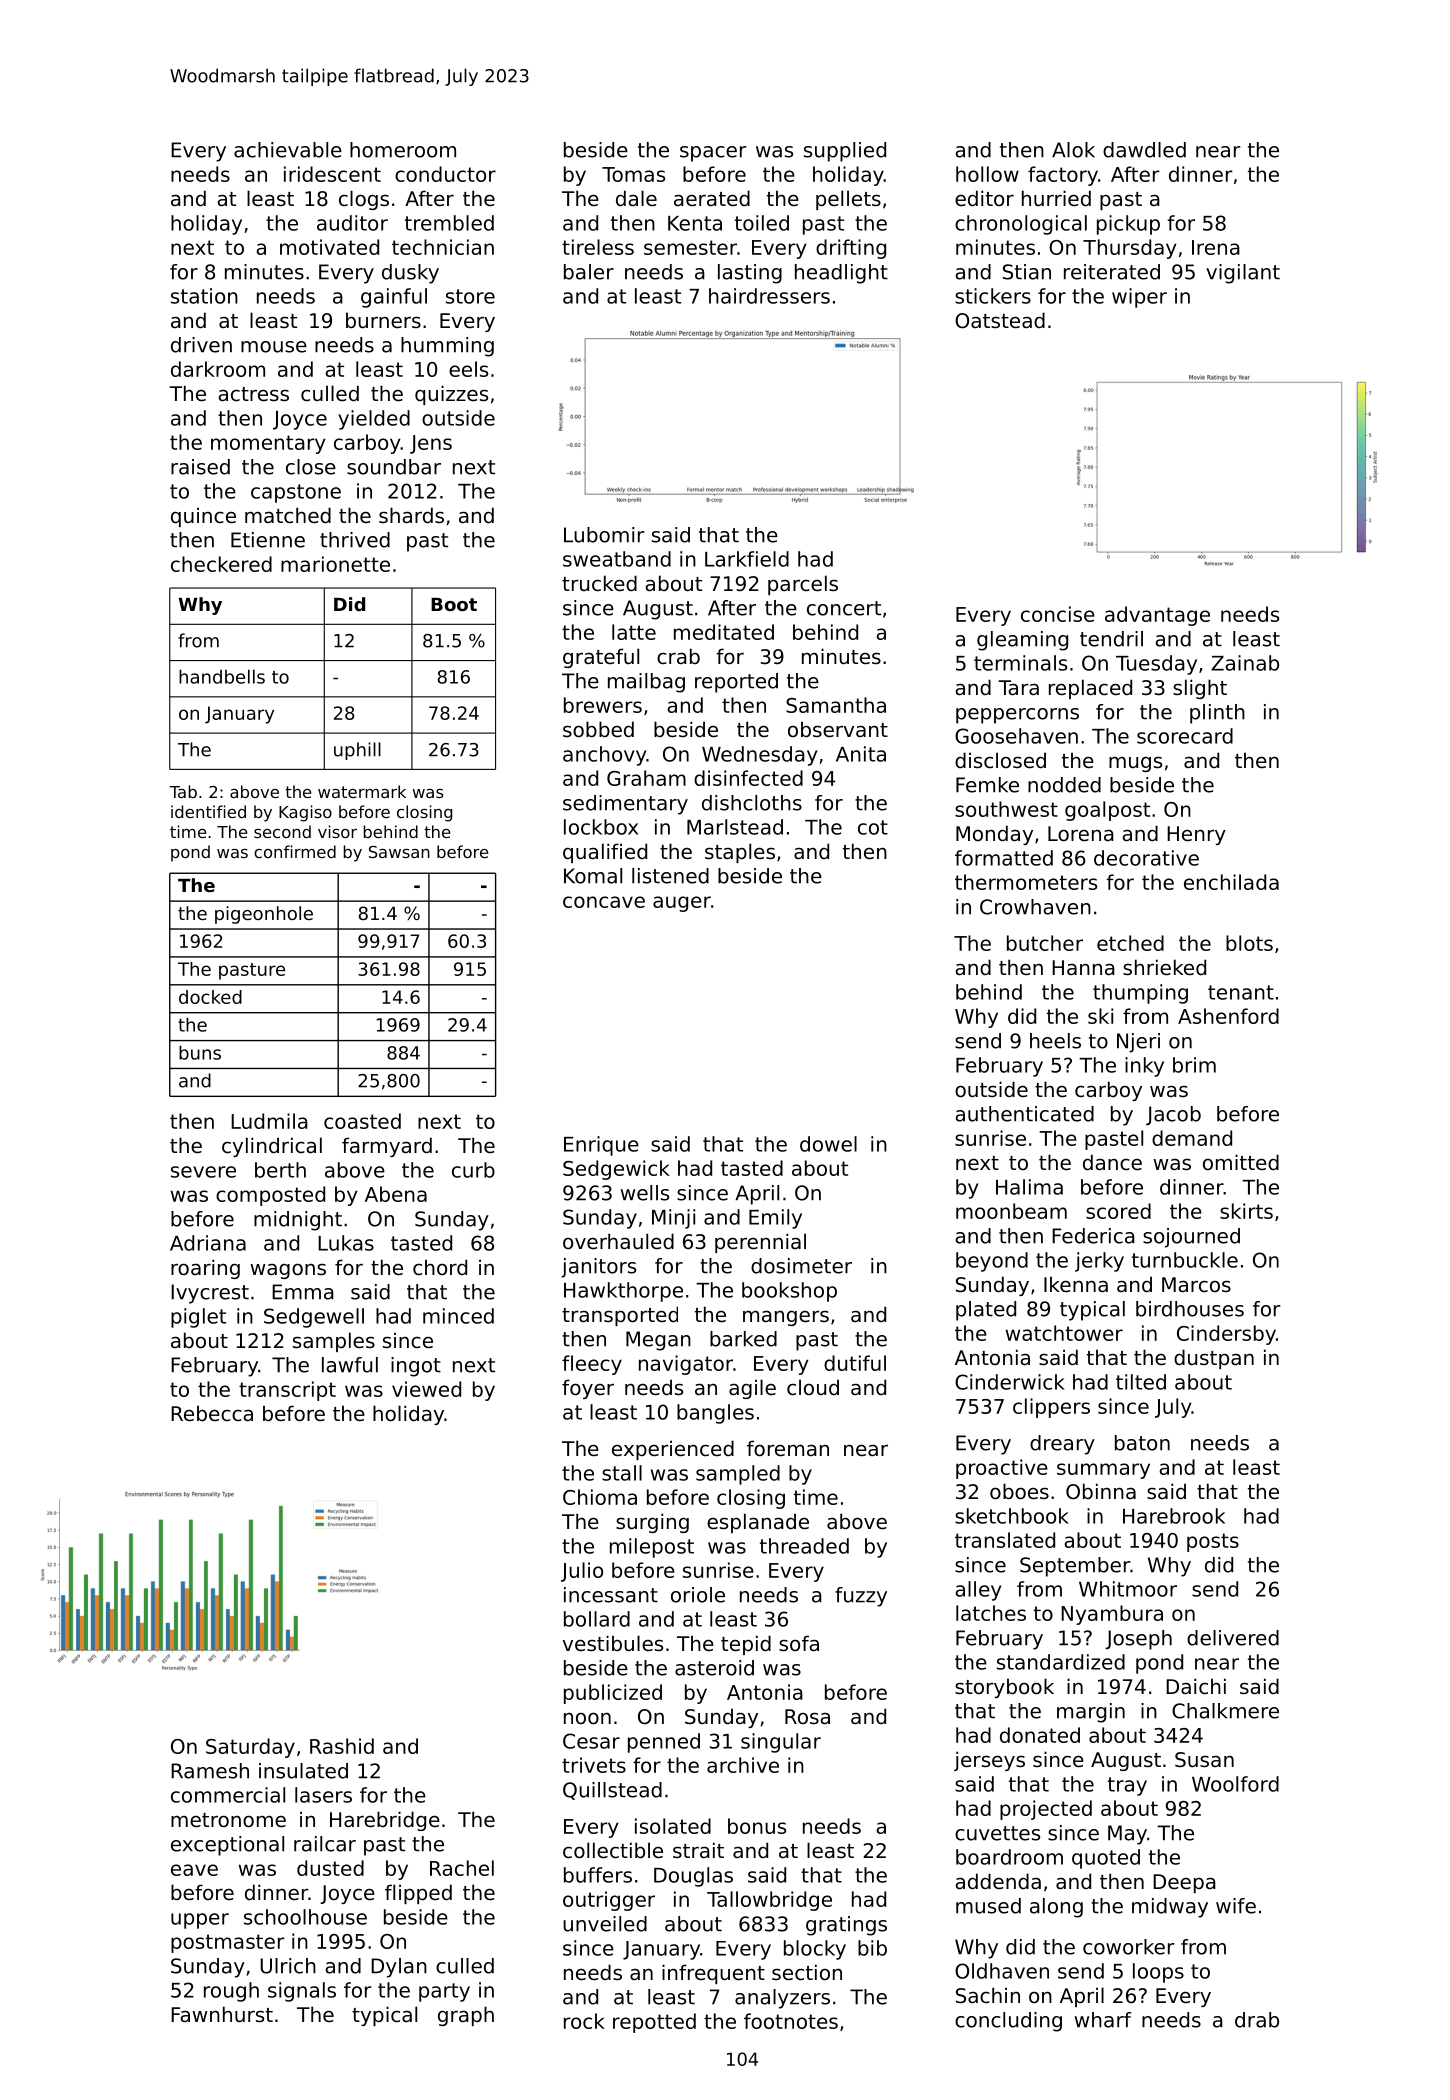  Describe the element at coordinates (1245, 663) in the image. I see `Zainab` at that location.
